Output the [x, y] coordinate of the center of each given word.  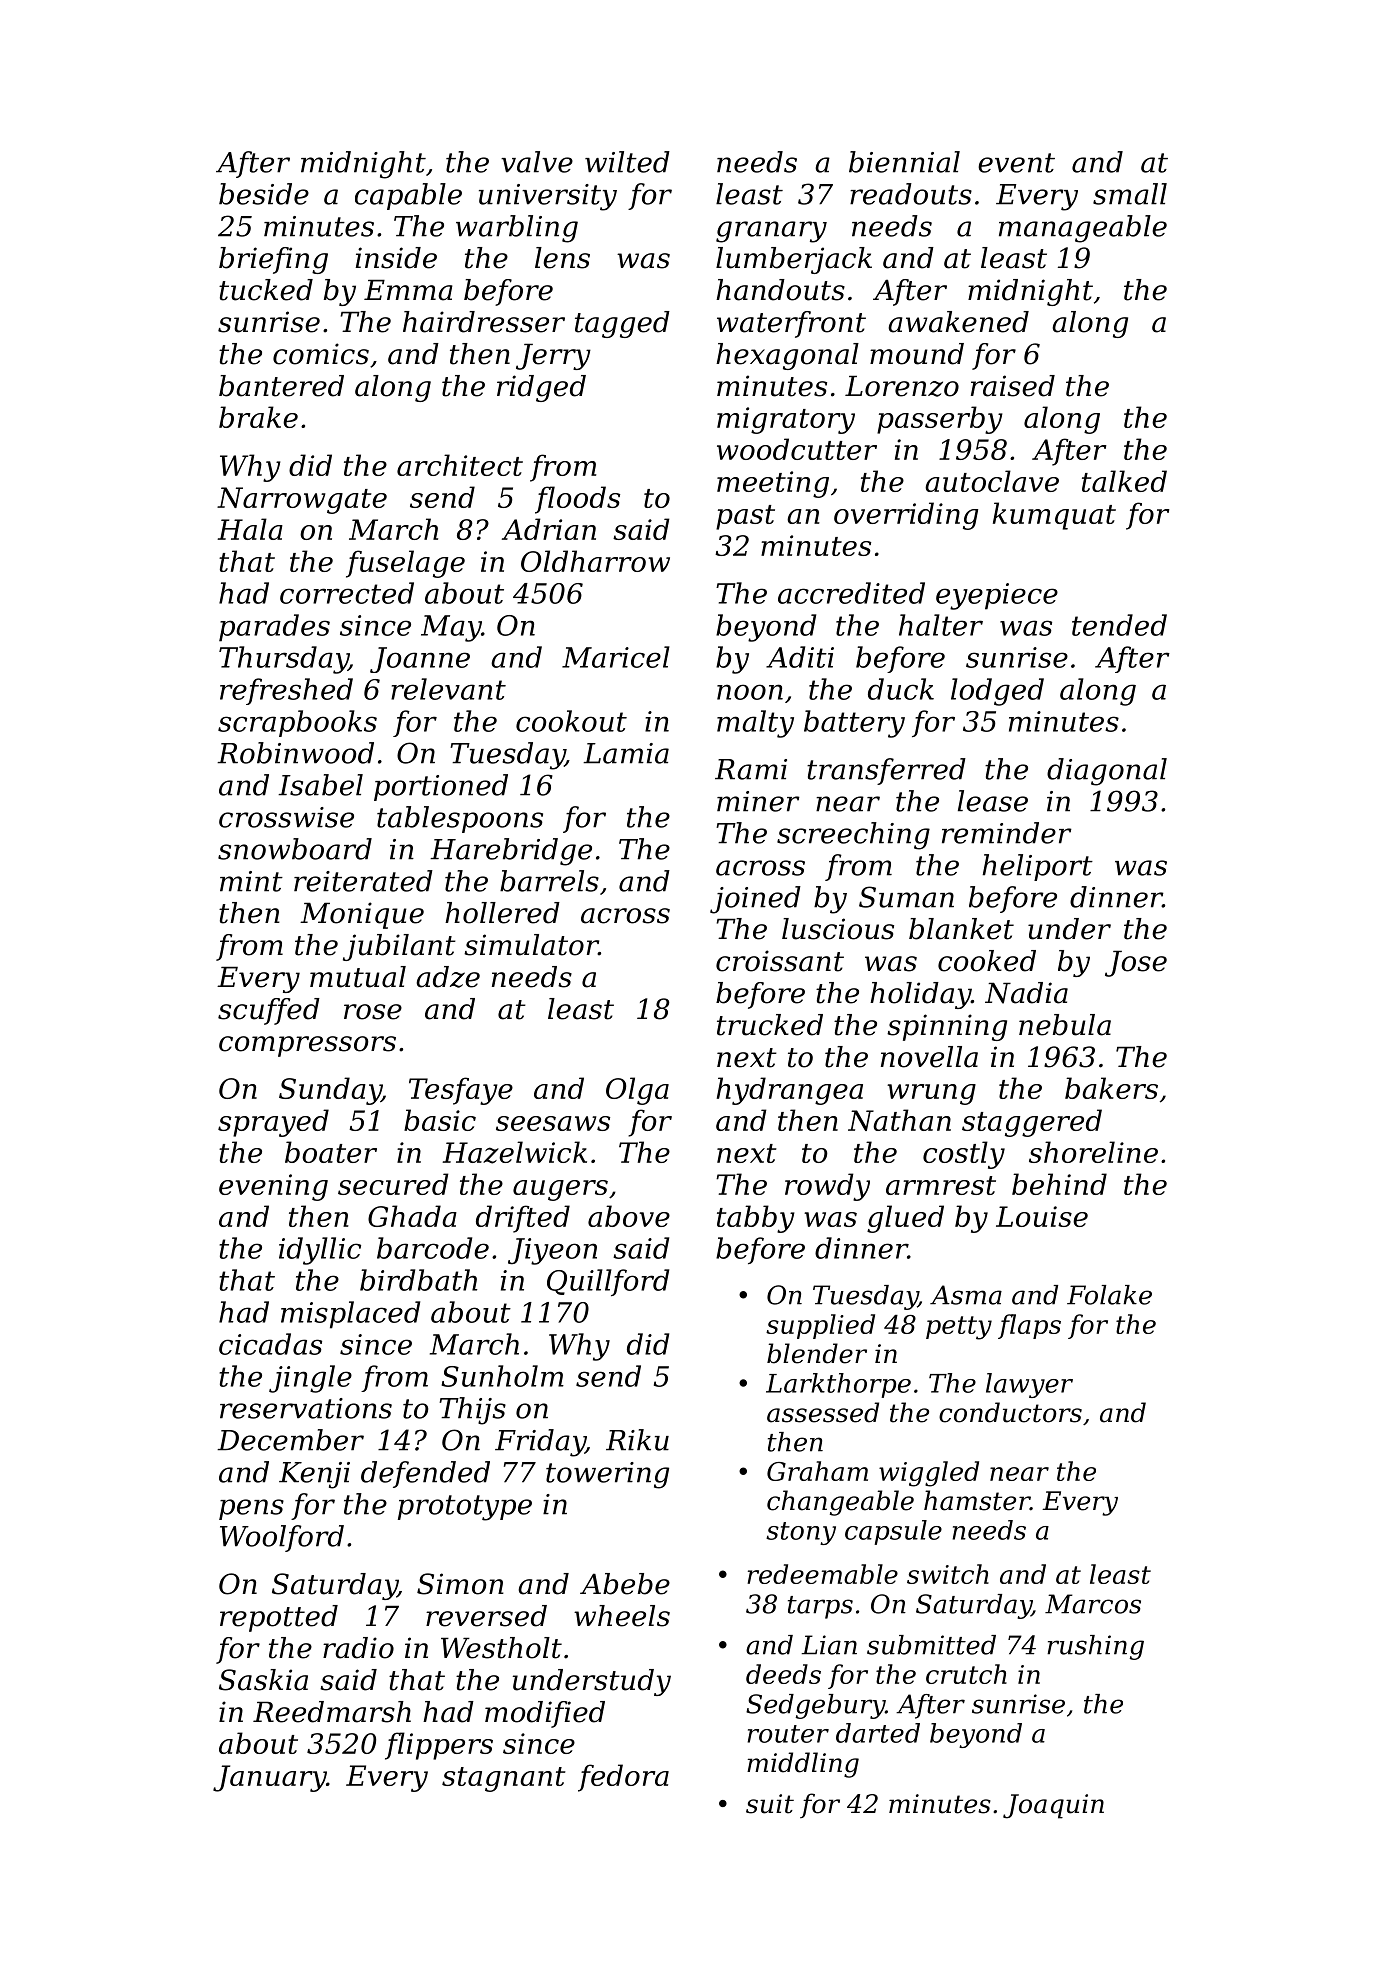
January [270, 1778]
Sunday [330, 1091]
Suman [906, 897]
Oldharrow [595, 561]
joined [755, 900]
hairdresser [484, 322]
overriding [906, 516]
